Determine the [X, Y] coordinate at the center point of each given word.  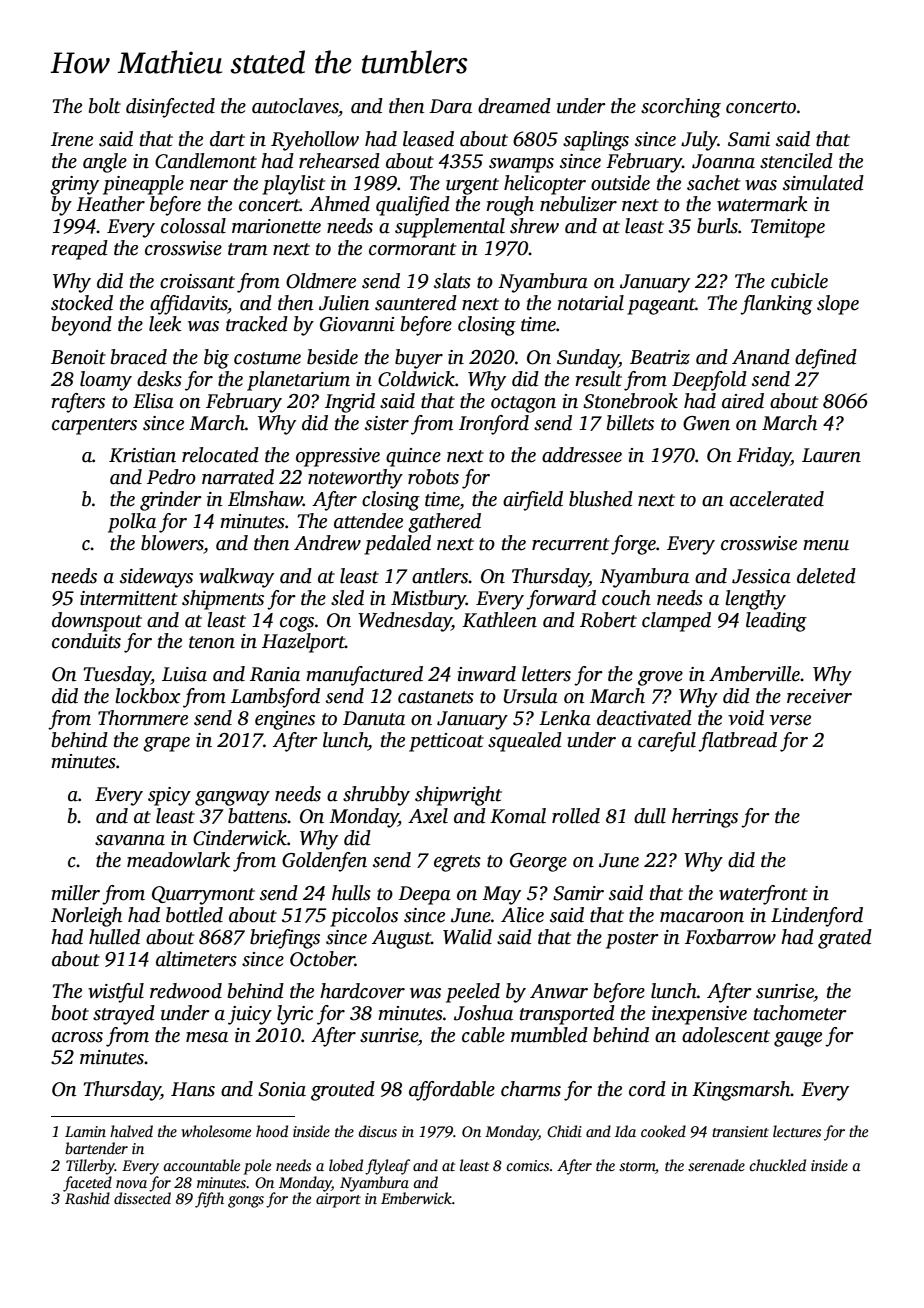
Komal [518, 816]
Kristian [142, 455]
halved [131, 1131]
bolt [105, 106]
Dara [450, 106]
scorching [681, 108]
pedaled [397, 545]
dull [650, 816]
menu [826, 545]
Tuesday [117, 676]
